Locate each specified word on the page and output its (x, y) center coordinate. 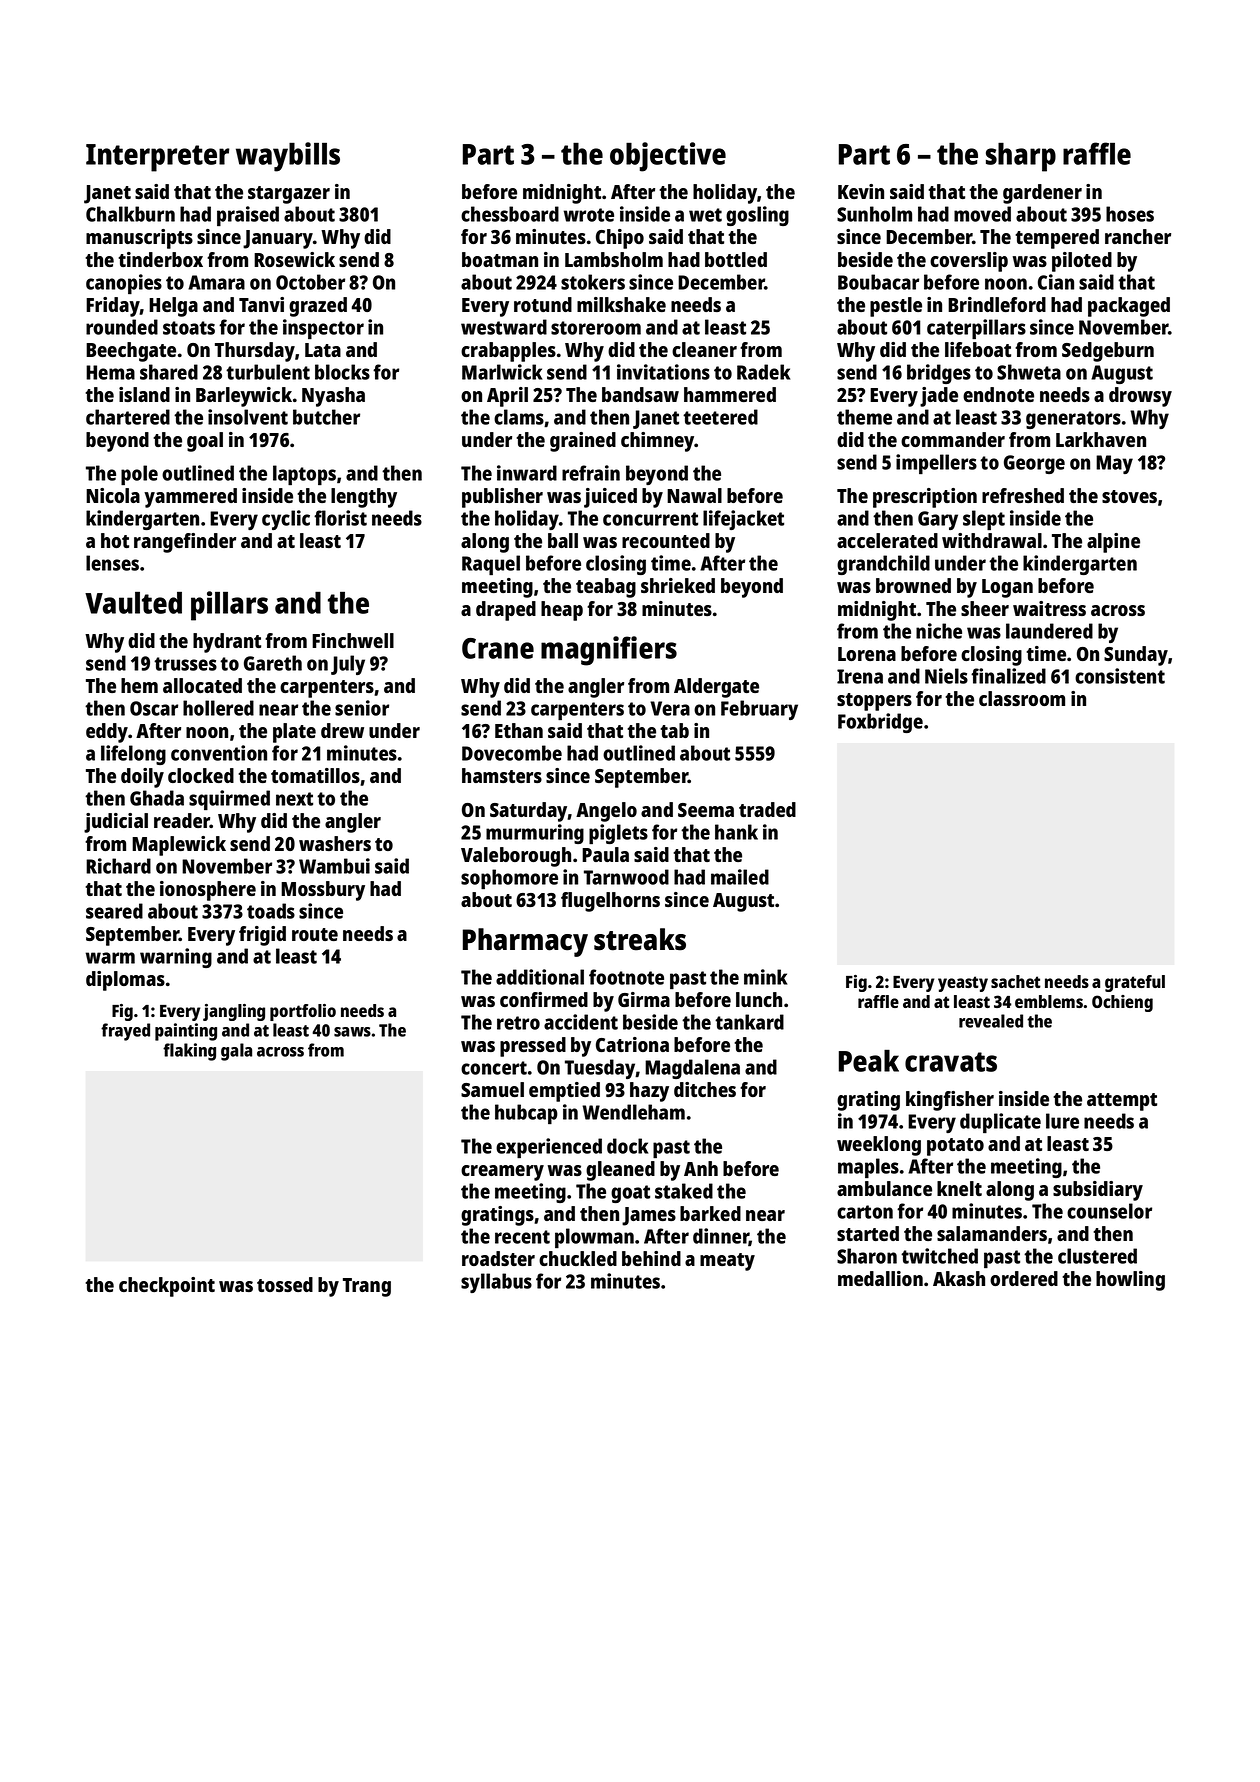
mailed (740, 877)
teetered (720, 417)
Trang (367, 1287)
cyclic (286, 520)
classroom (1022, 698)
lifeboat (978, 349)
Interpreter (157, 158)
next (294, 799)
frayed (125, 1032)
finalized (1008, 676)
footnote (626, 977)
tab (674, 730)
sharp (1021, 157)
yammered (190, 498)
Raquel (491, 565)
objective (668, 157)
